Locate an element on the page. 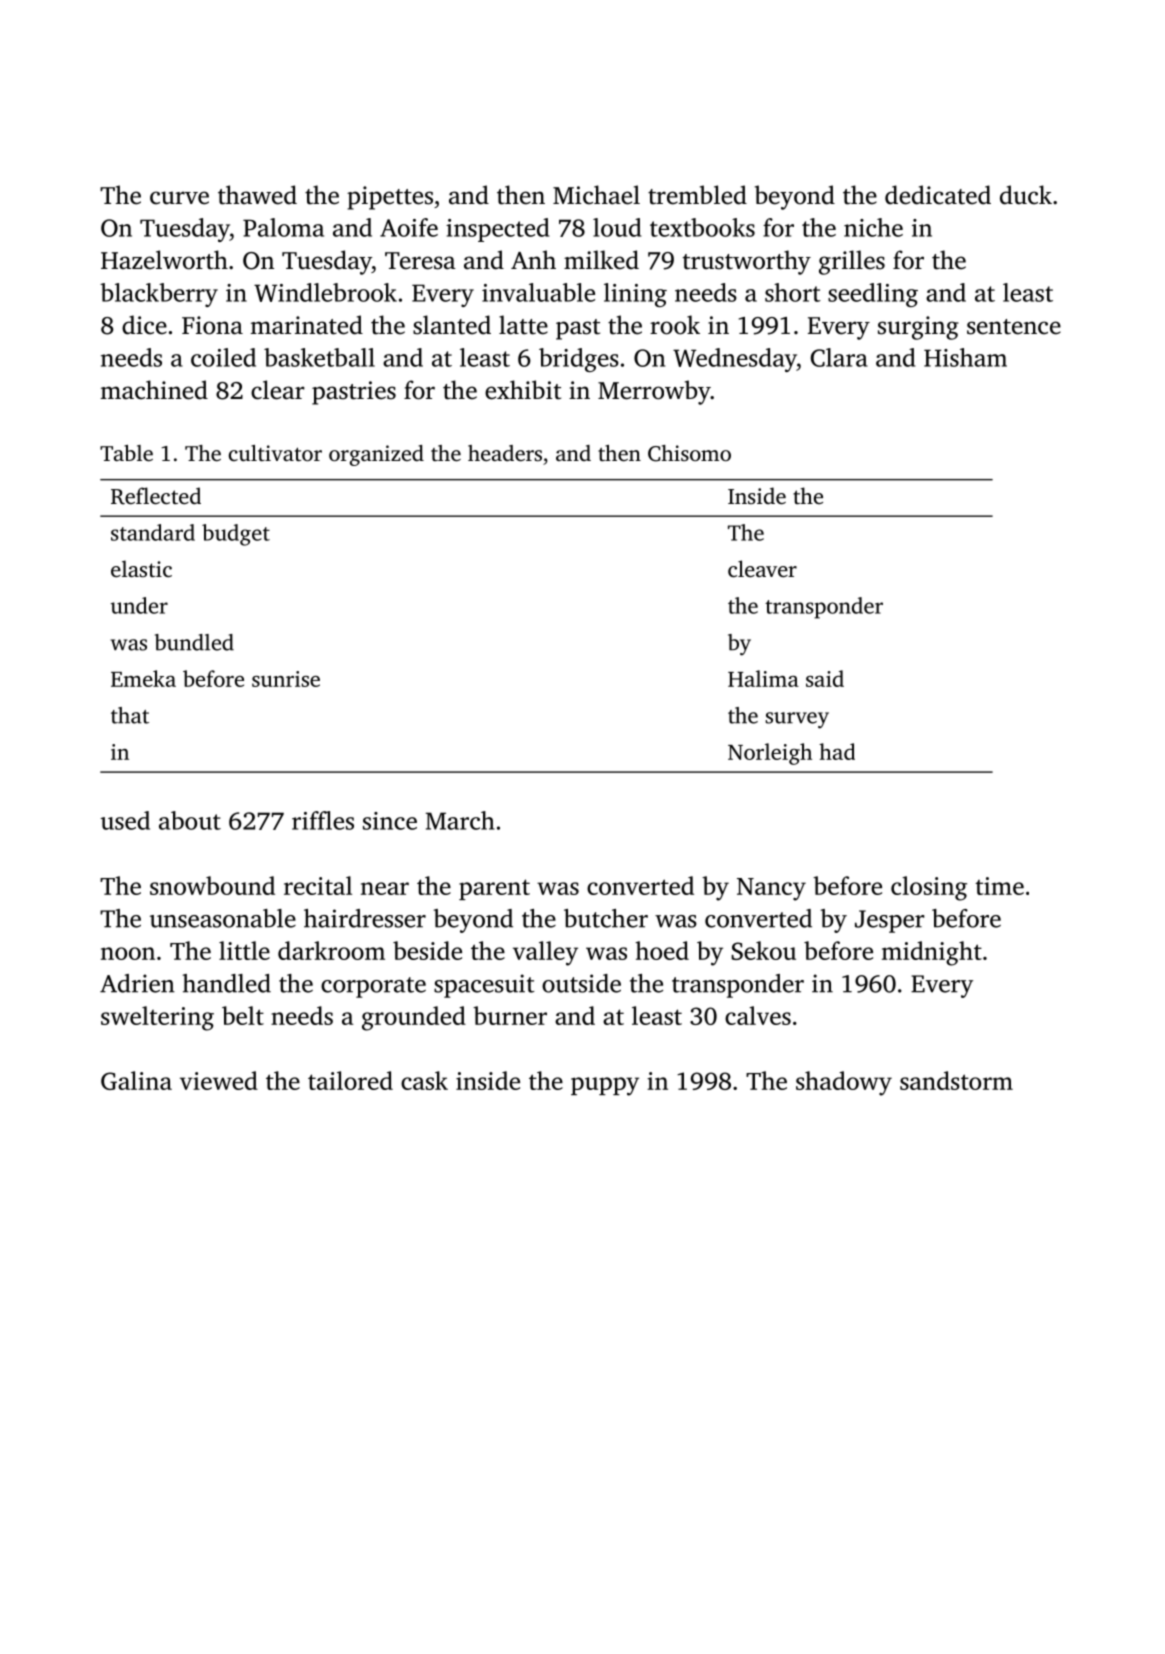 Image resolution: width=1165 pixels, height=1654 pixels. Michael is located at coordinates (596, 195).
